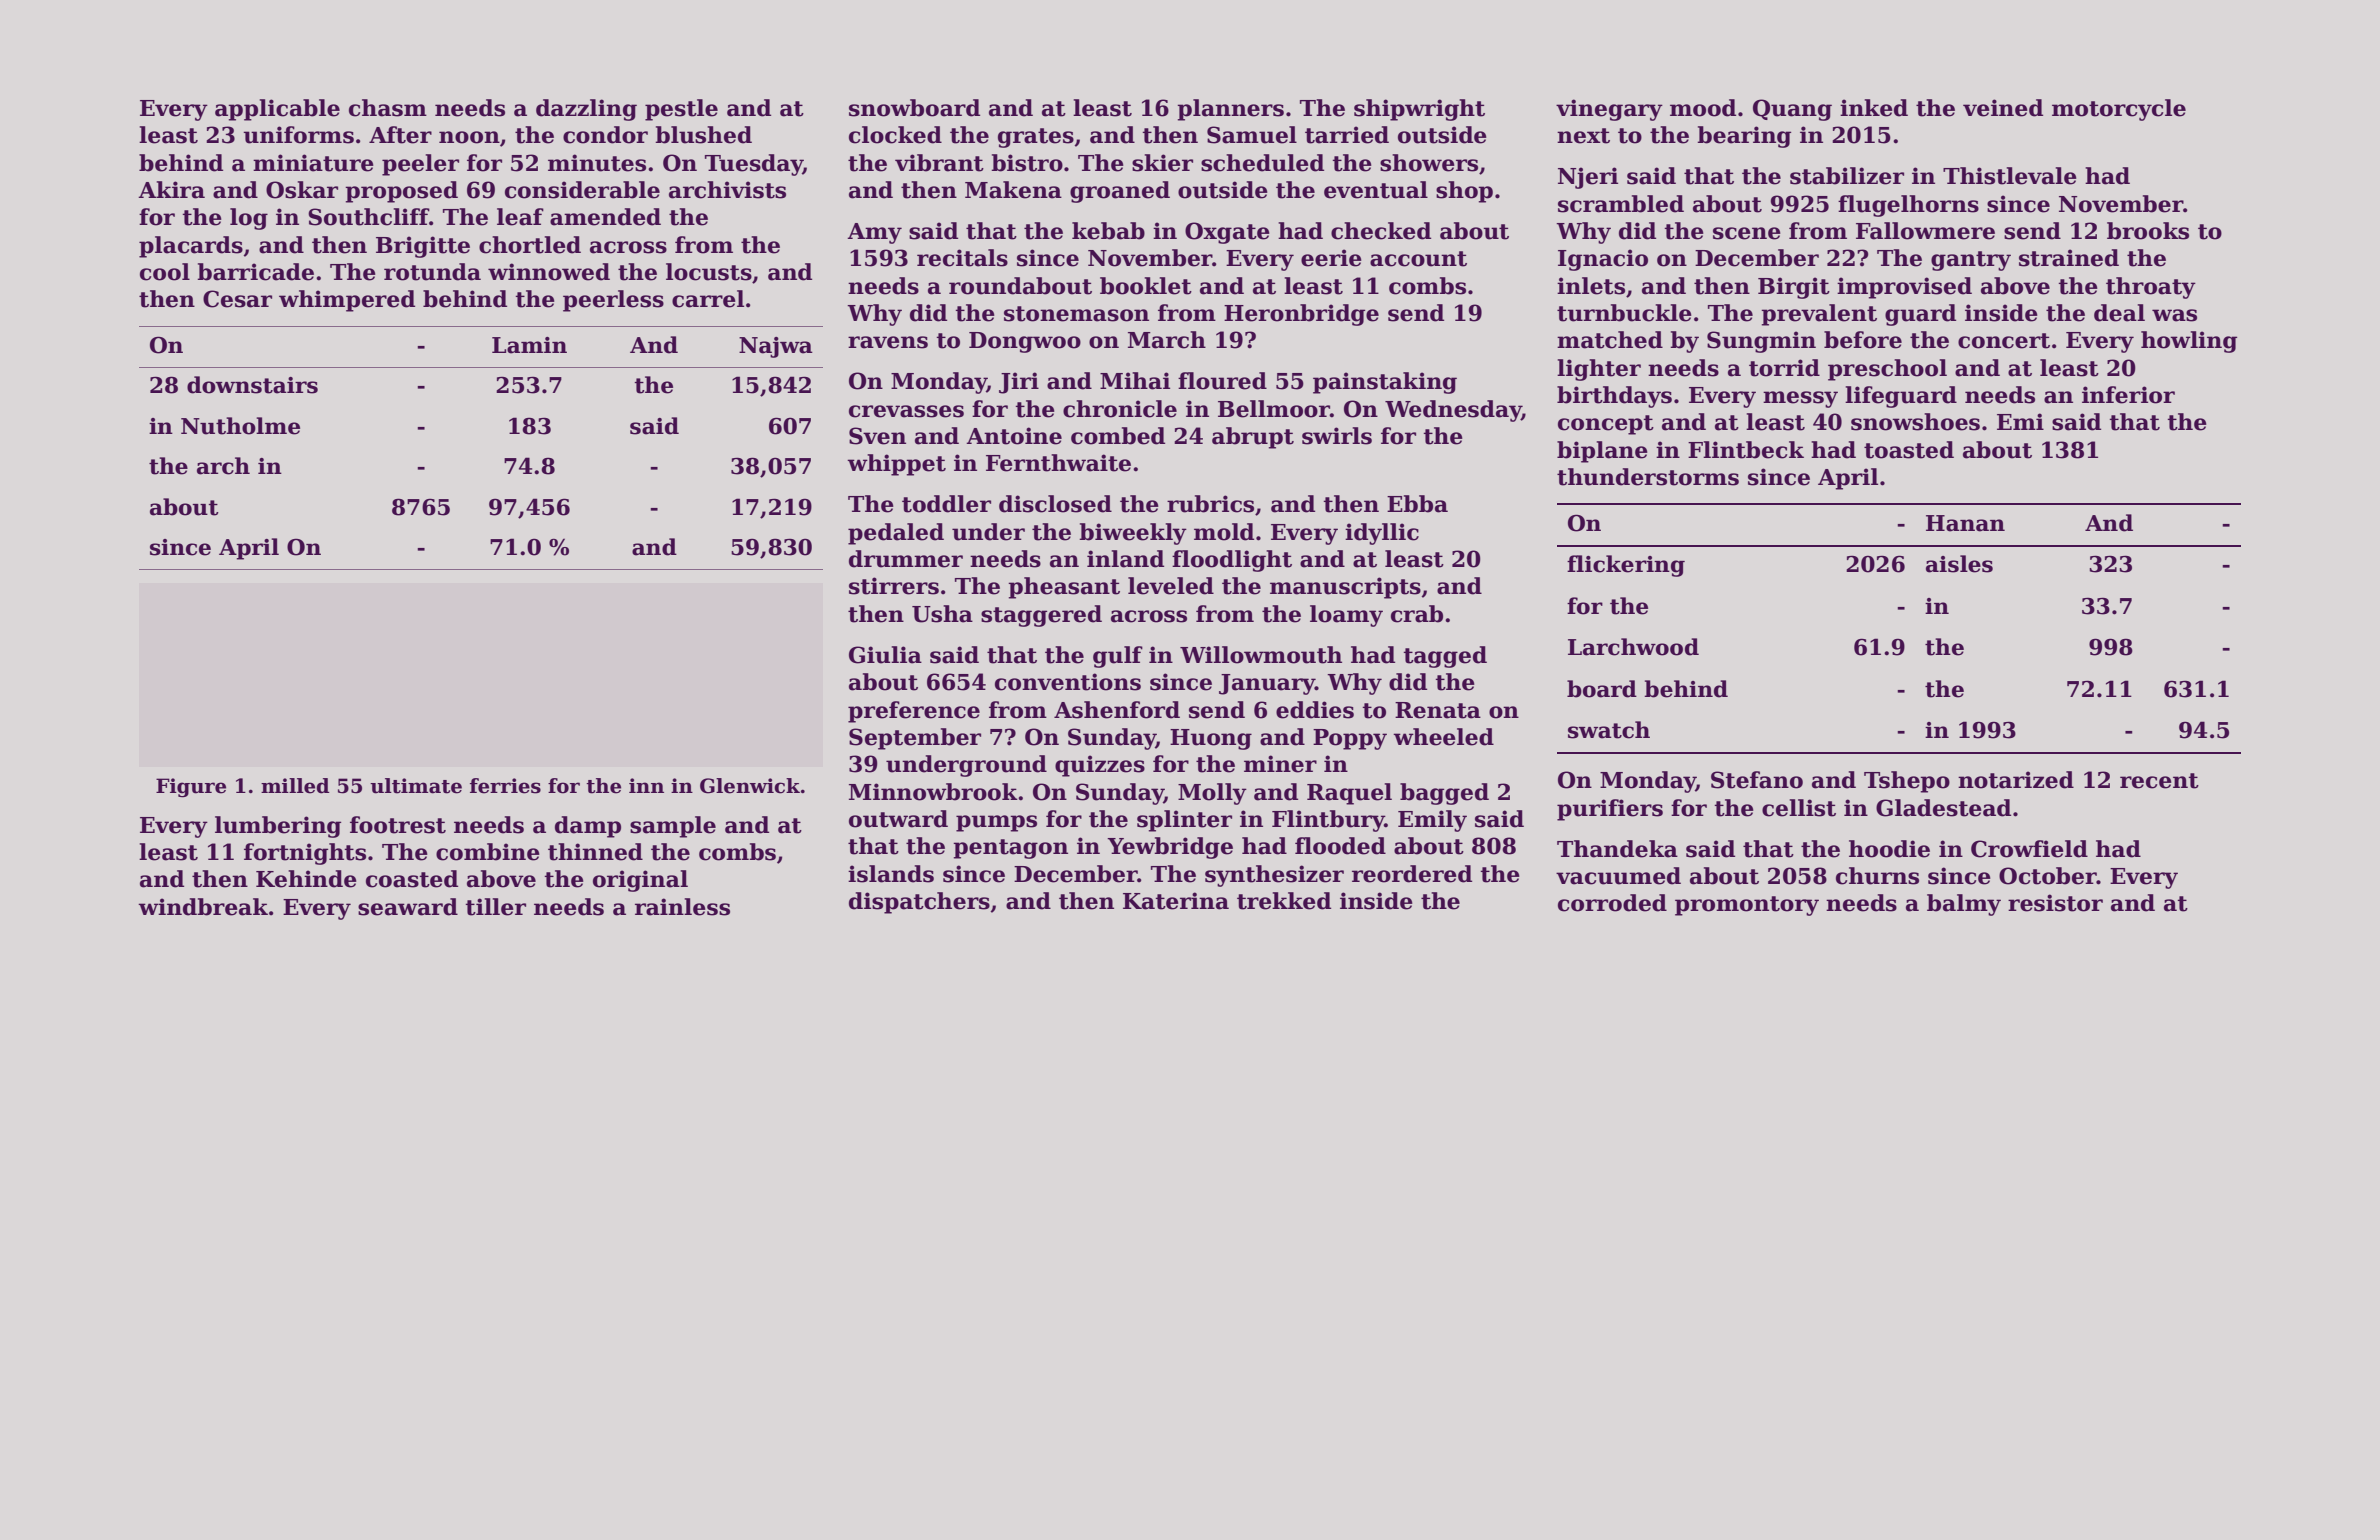  I want to click on Usha, so click(942, 614).
